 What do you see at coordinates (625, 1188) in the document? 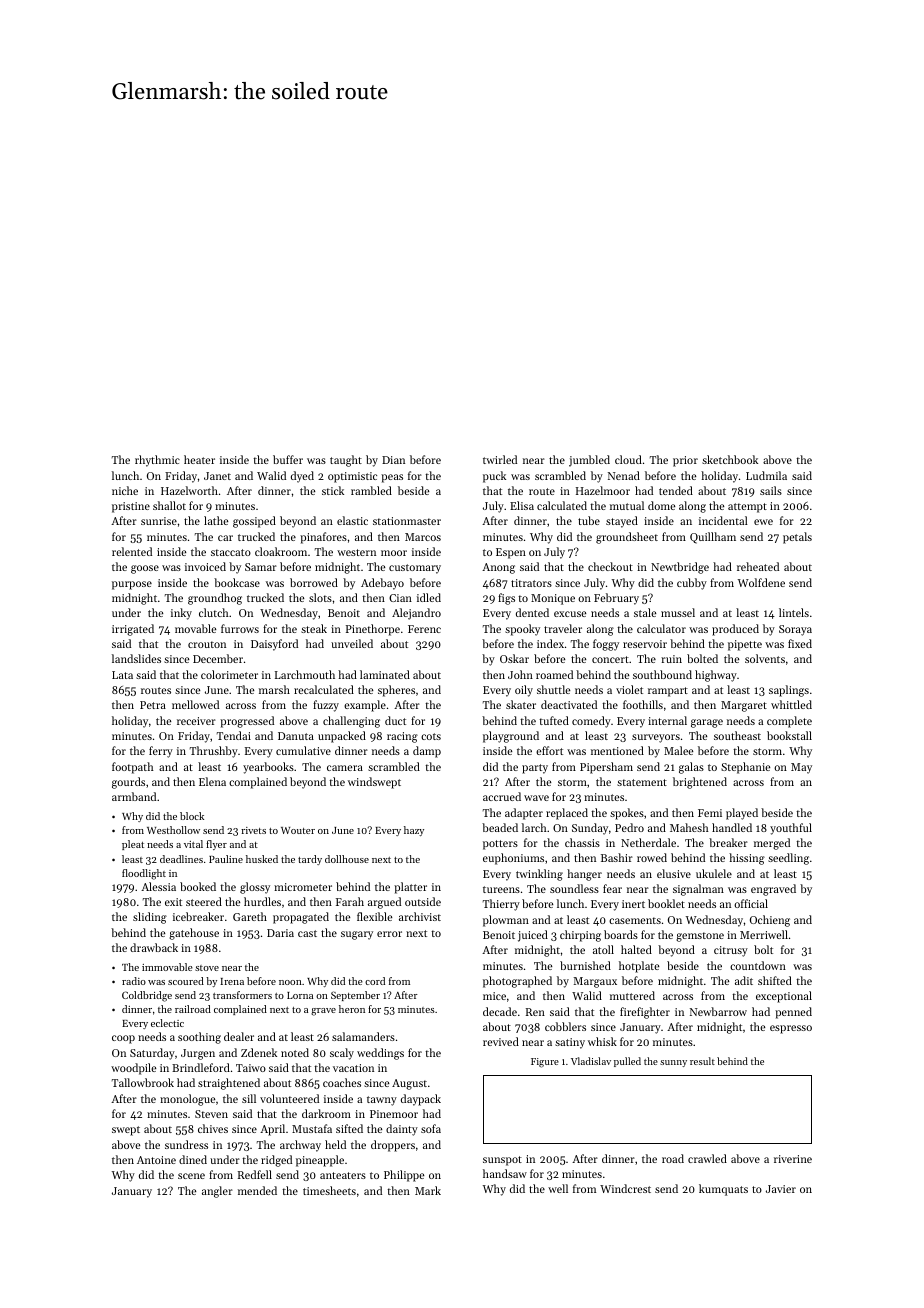
I see `Windcrest` at bounding box center [625, 1188].
